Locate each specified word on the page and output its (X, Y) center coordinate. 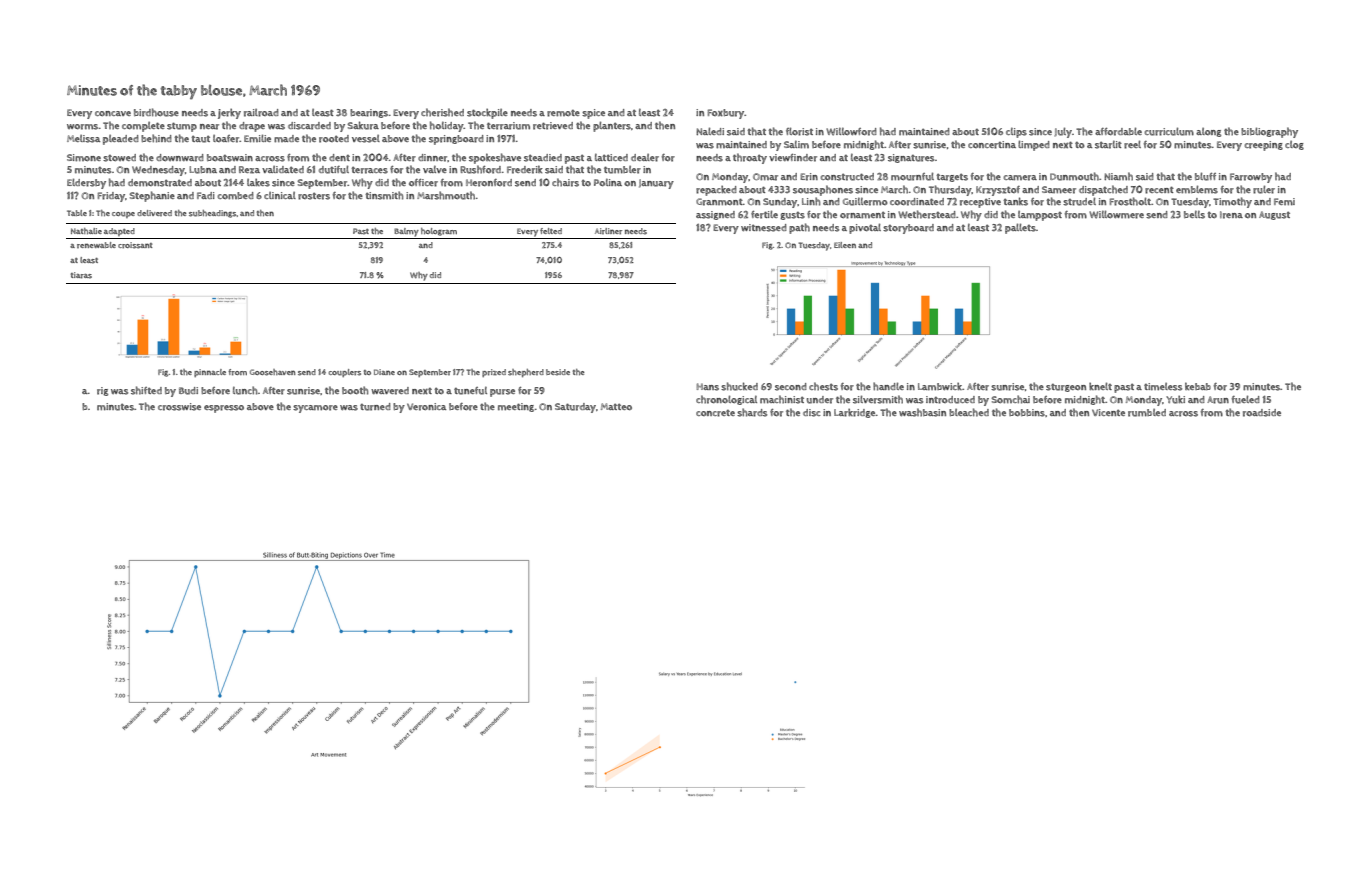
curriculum (1169, 131)
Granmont (719, 202)
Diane (384, 372)
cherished (442, 112)
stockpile (487, 113)
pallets (1020, 228)
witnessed (764, 228)
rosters (314, 196)
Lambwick (940, 386)
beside (558, 372)
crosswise (179, 407)
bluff (1205, 176)
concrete (715, 413)
